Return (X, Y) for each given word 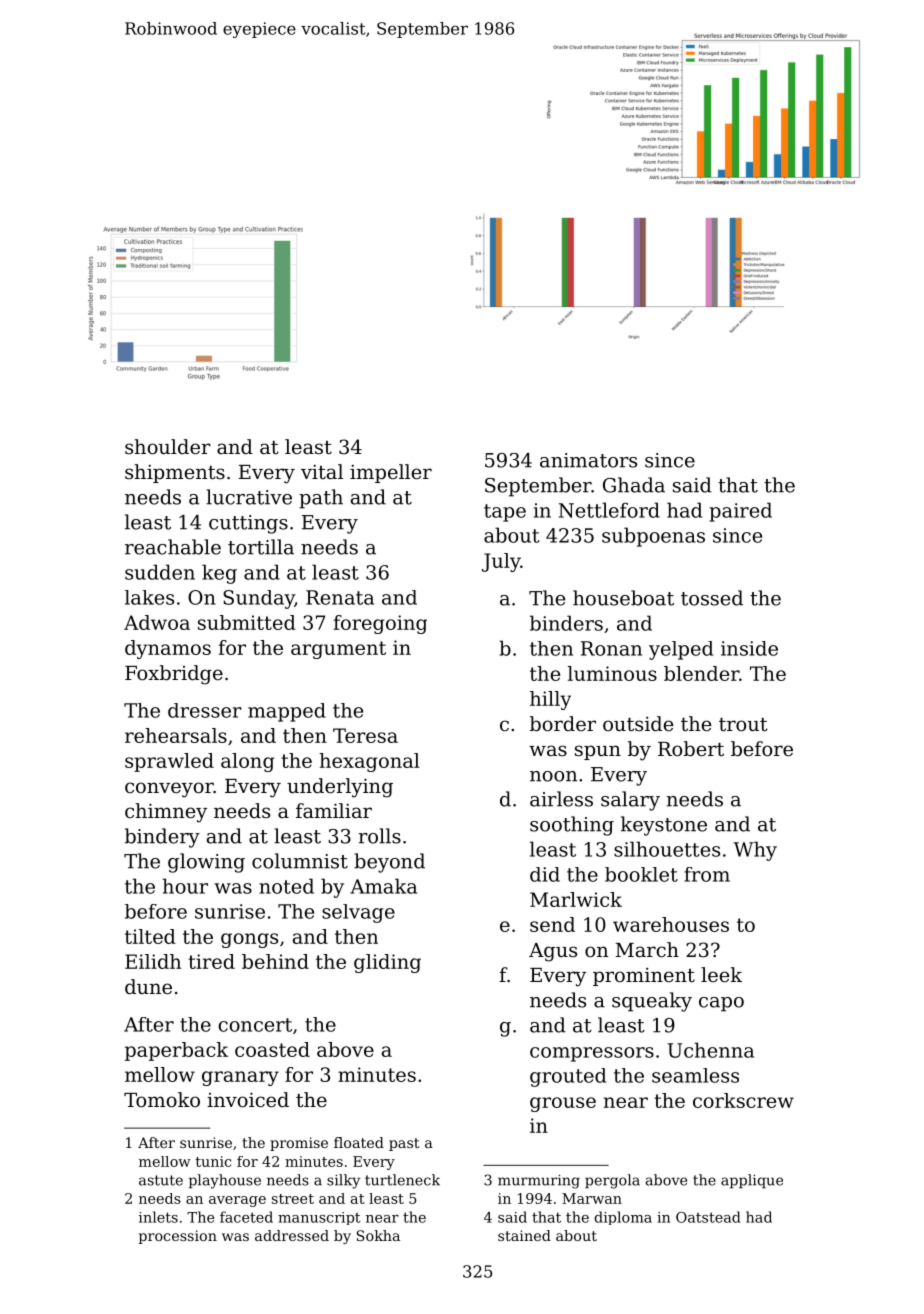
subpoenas (653, 537)
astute (161, 1180)
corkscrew (743, 1100)
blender (701, 673)
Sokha (378, 1235)
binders (566, 623)
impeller (391, 473)
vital (322, 472)
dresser (205, 710)
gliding (387, 963)
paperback (176, 1051)
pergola (612, 1181)
